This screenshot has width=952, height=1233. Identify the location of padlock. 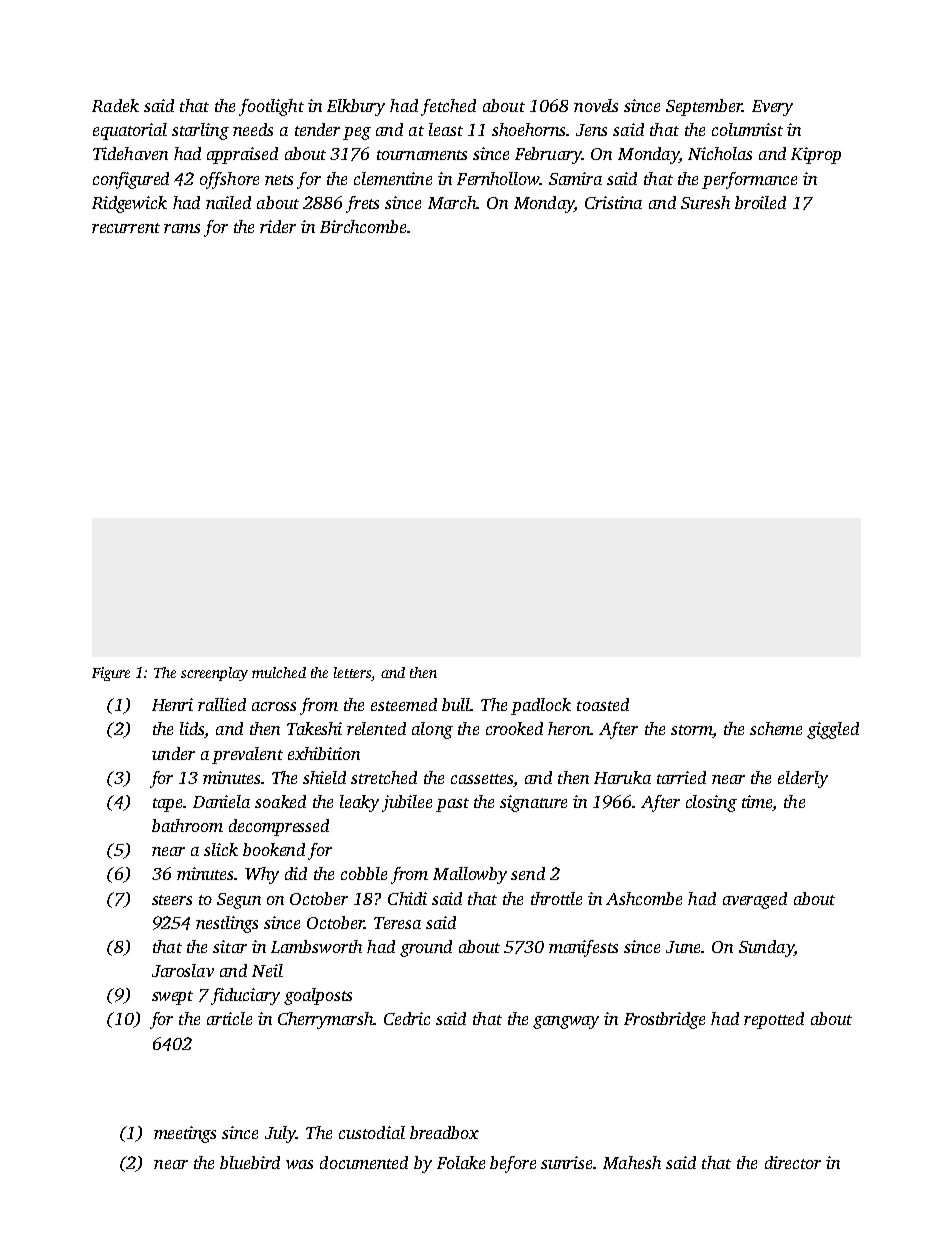
(541, 706).
